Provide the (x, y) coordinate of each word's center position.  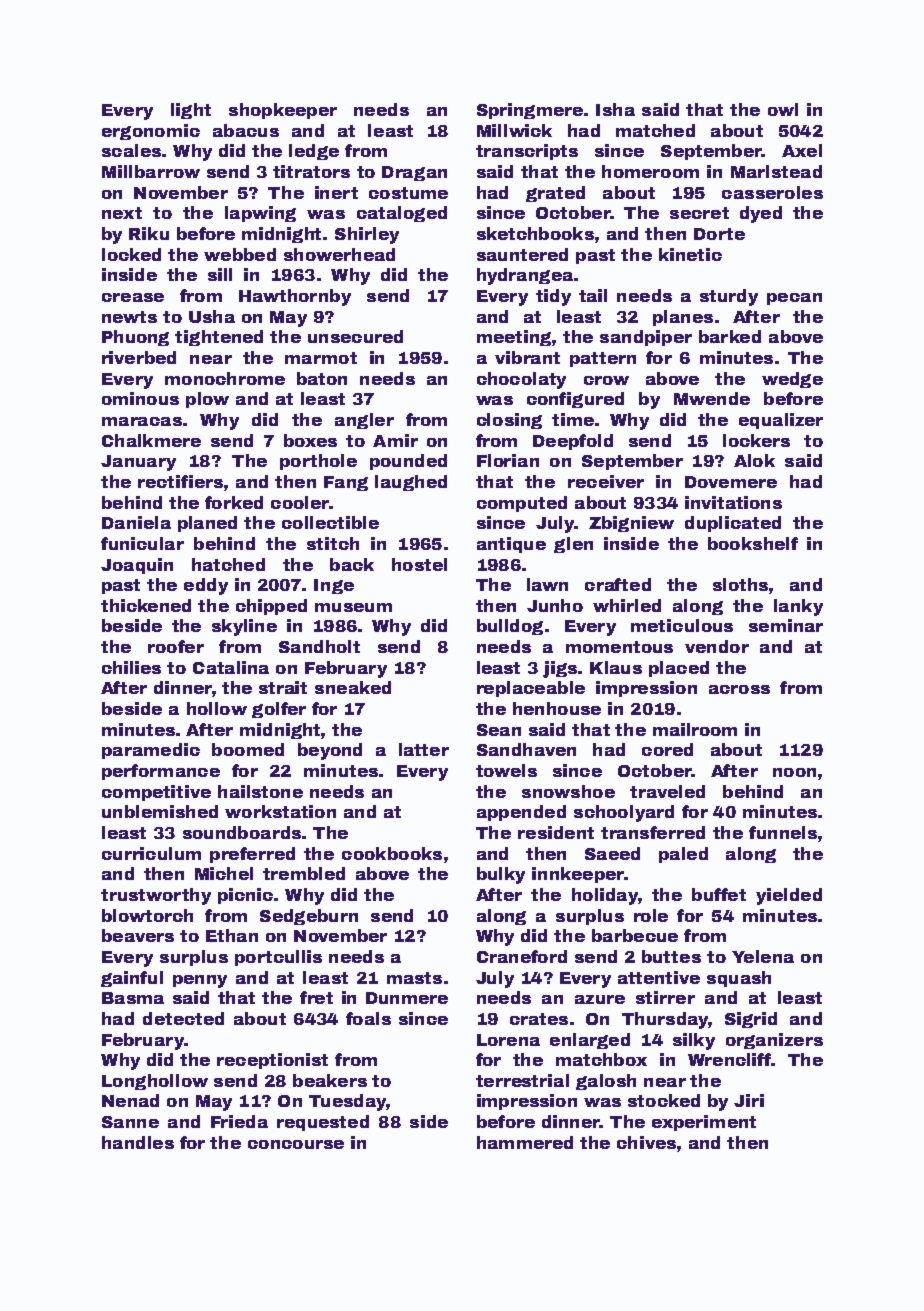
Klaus (616, 667)
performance (161, 772)
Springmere (530, 111)
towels (506, 770)
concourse (296, 1144)
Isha (615, 109)
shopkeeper (283, 111)
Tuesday (347, 1102)
